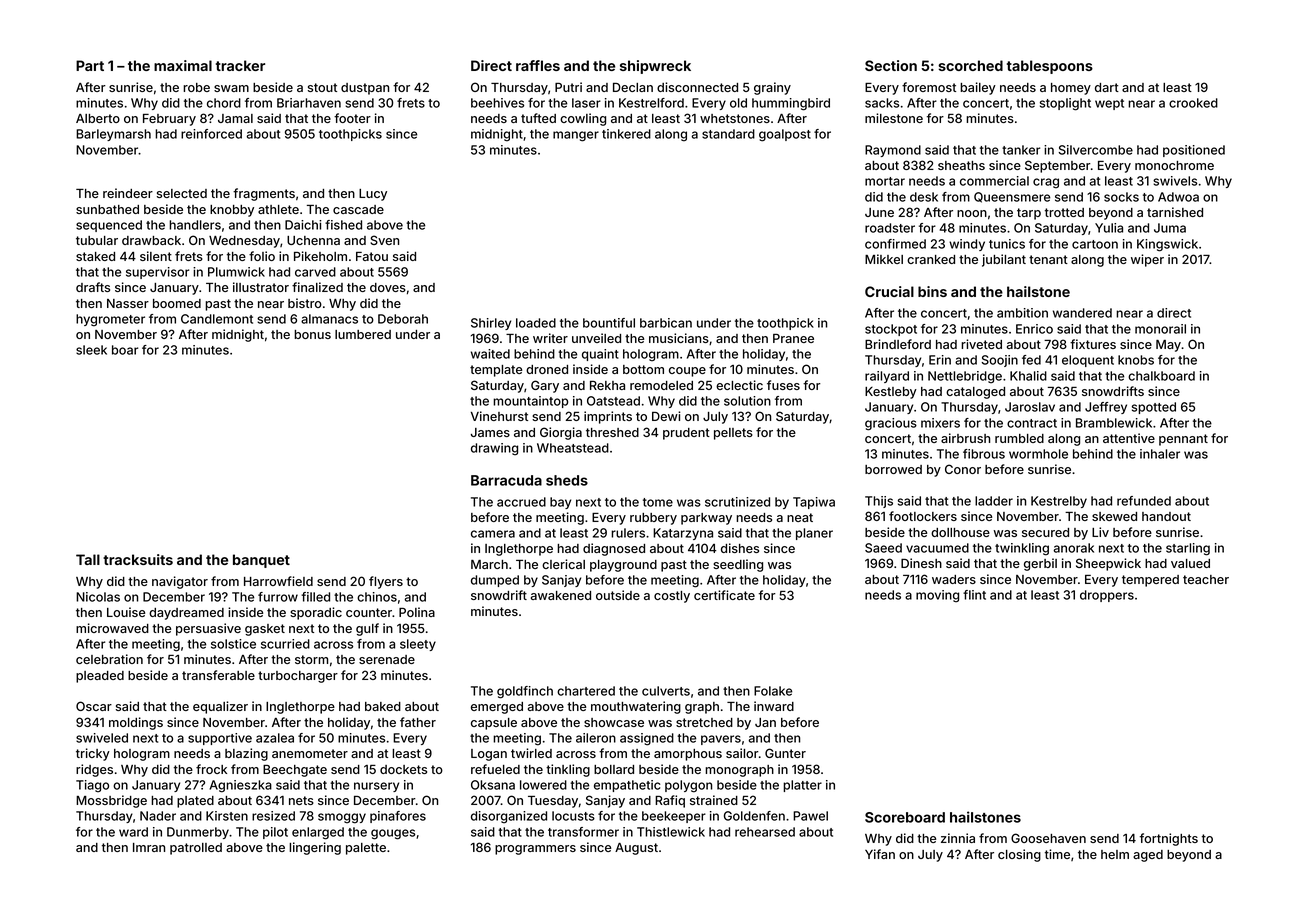 This screenshot has width=1308, height=924. What do you see at coordinates (322, 87) in the screenshot?
I see `stout` at bounding box center [322, 87].
